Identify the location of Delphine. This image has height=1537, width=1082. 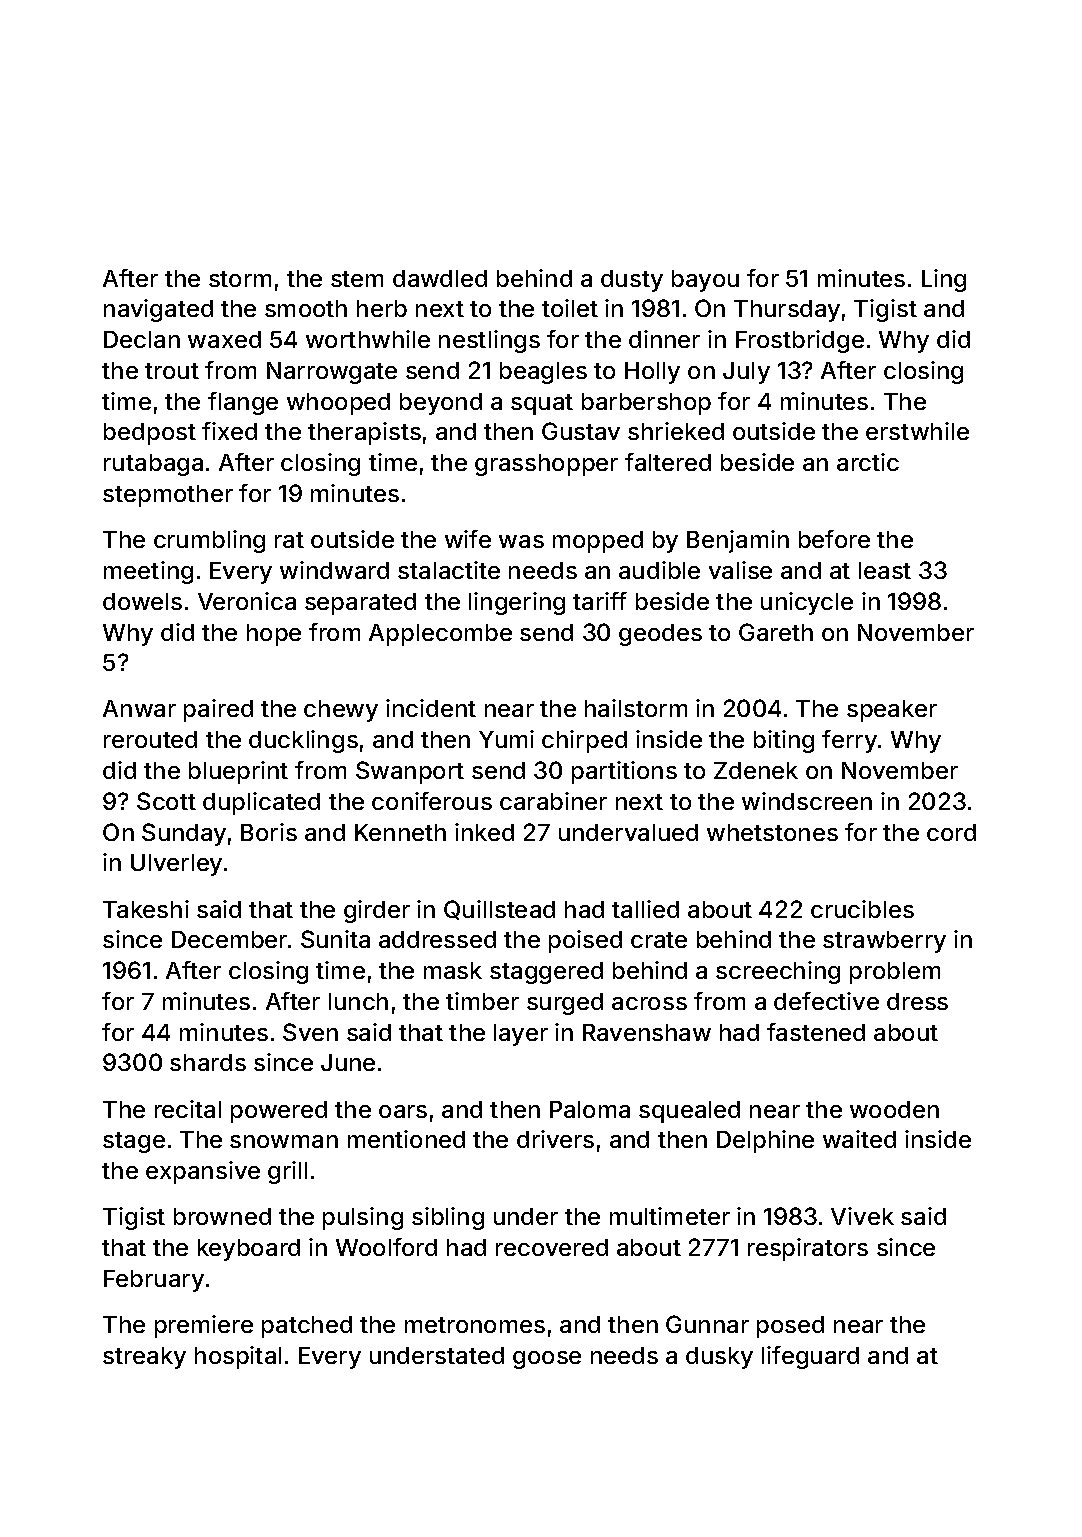
(765, 1141).
